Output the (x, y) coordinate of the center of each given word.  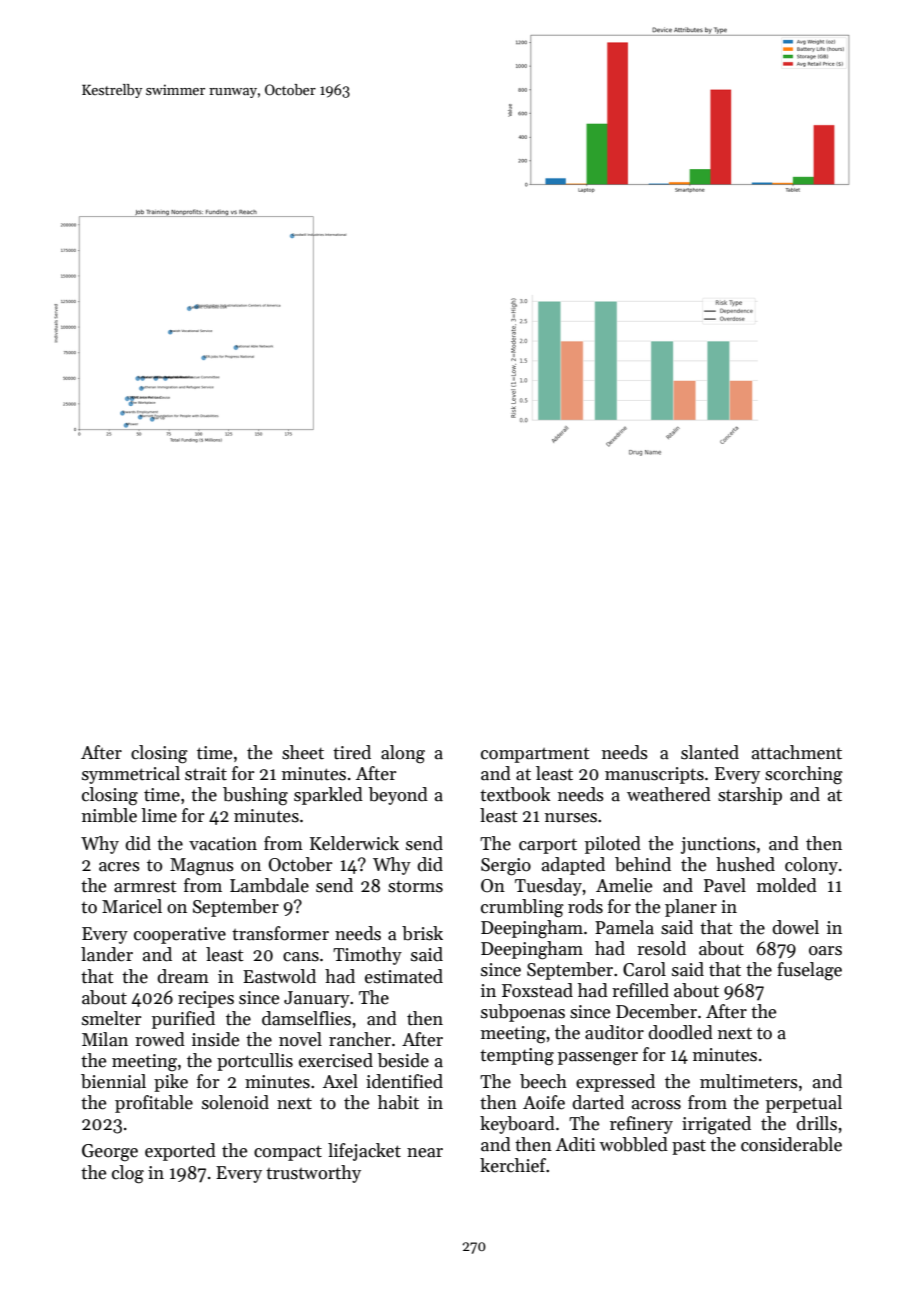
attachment (797, 752)
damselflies (306, 1018)
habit (398, 1102)
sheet (303, 752)
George (110, 1153)
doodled (680, 1032)
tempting (517, 1057)
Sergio (506, 867)
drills (816, 1123)
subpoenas (523, 1013)
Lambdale (269, 885)
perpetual (804, 1104)
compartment (535, 755)
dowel (795, 927)
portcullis (255, 1062)
